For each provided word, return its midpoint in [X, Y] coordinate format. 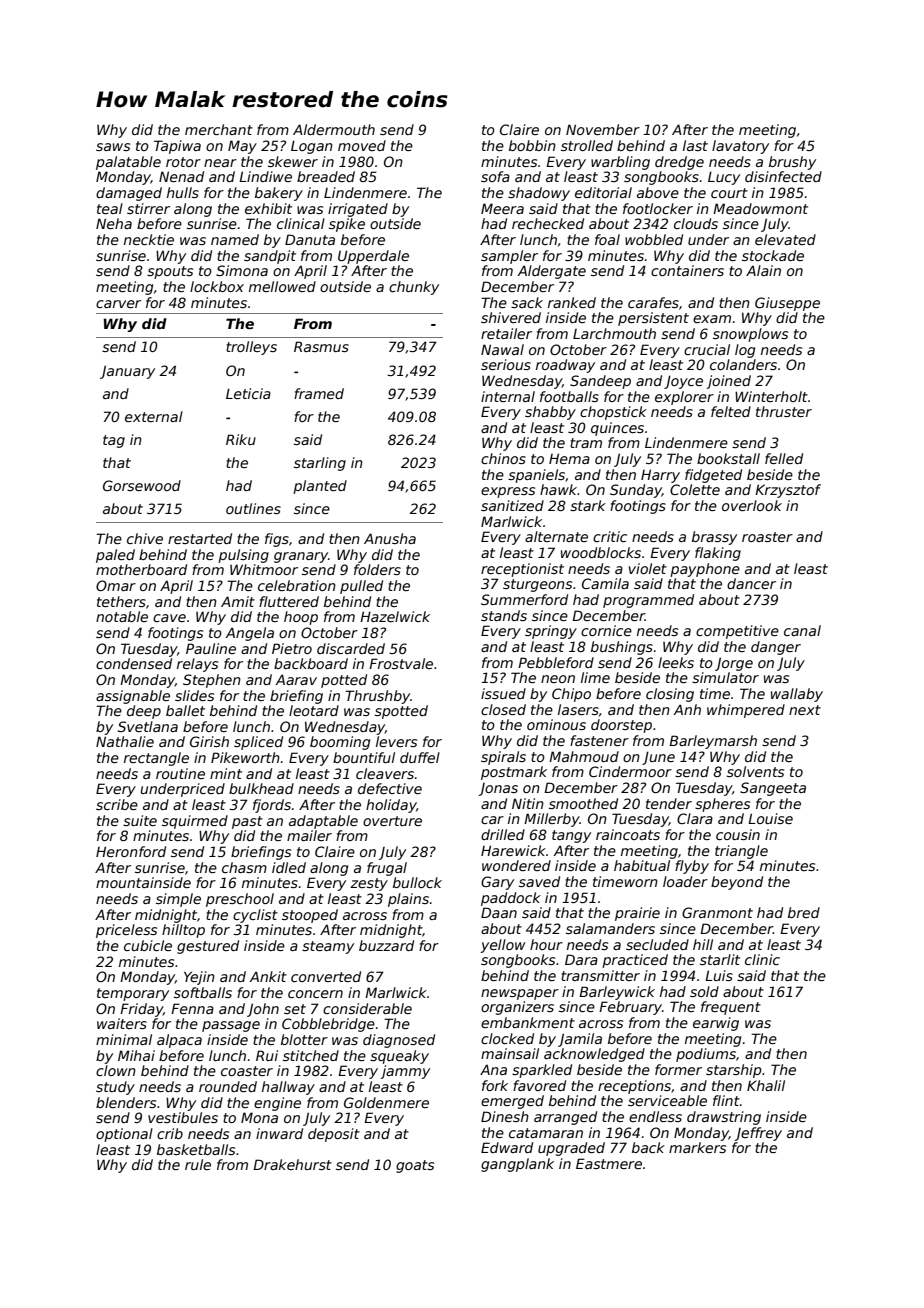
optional [124, 1135]
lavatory [740, 147]
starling [320, 464]
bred [804, 912]
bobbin [532, 145]
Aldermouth [334, 129]
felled [784, 458]
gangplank [517, 1165]
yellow [502, 946]
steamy [328, 947]
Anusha [390, 538]
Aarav [296, 679]
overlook [752, 505]
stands [504, 615]
